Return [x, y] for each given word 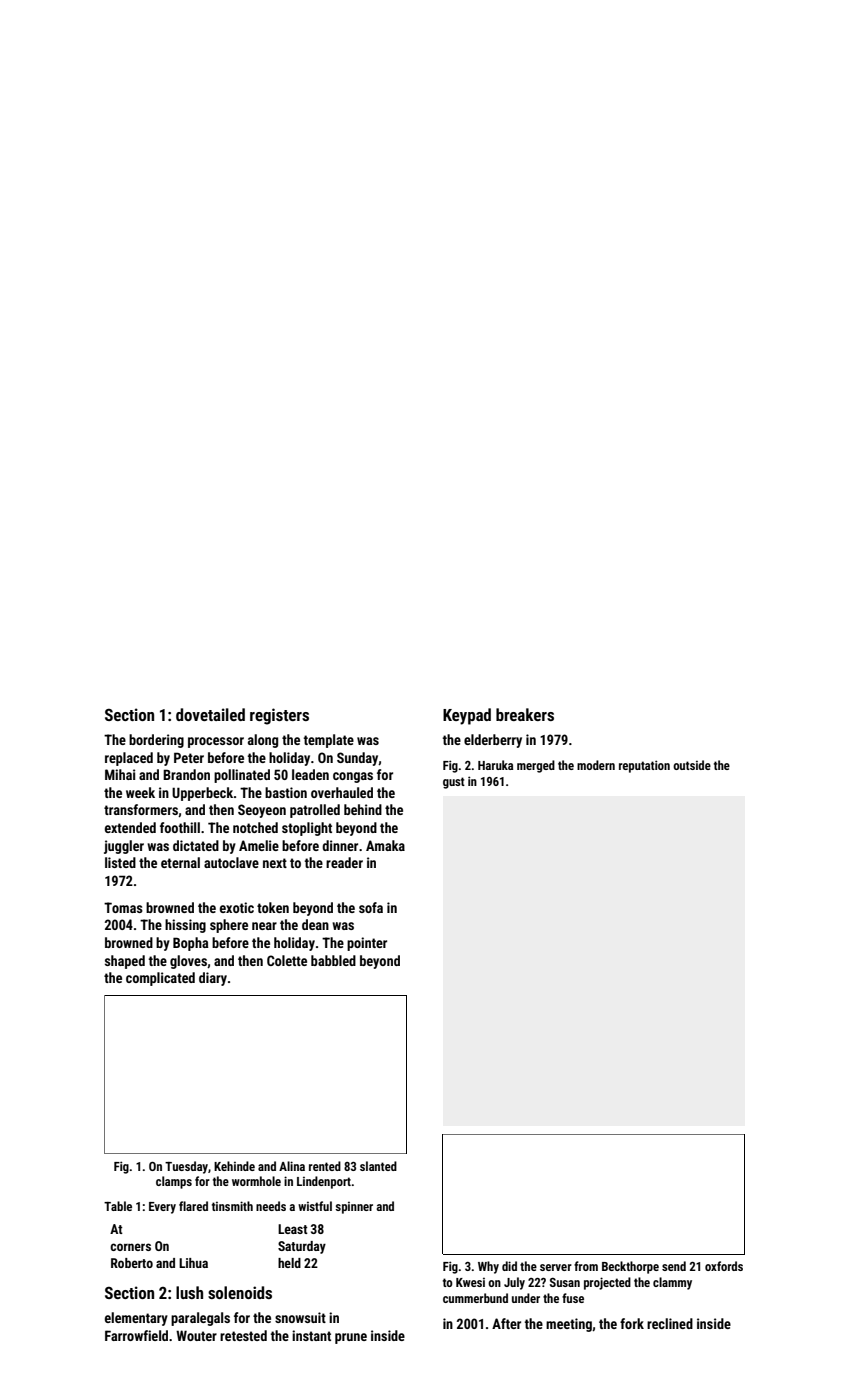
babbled [333, 960]
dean [315, 924]
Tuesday [186, 1167]
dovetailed [210, 714]
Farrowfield [136, 1335]
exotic [237, 907]
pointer [367, 944]
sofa [371, 907]
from [586, 1266]
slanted [378, 1166]
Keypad [467, 716]
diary [213, 979]
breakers [525, 714]
